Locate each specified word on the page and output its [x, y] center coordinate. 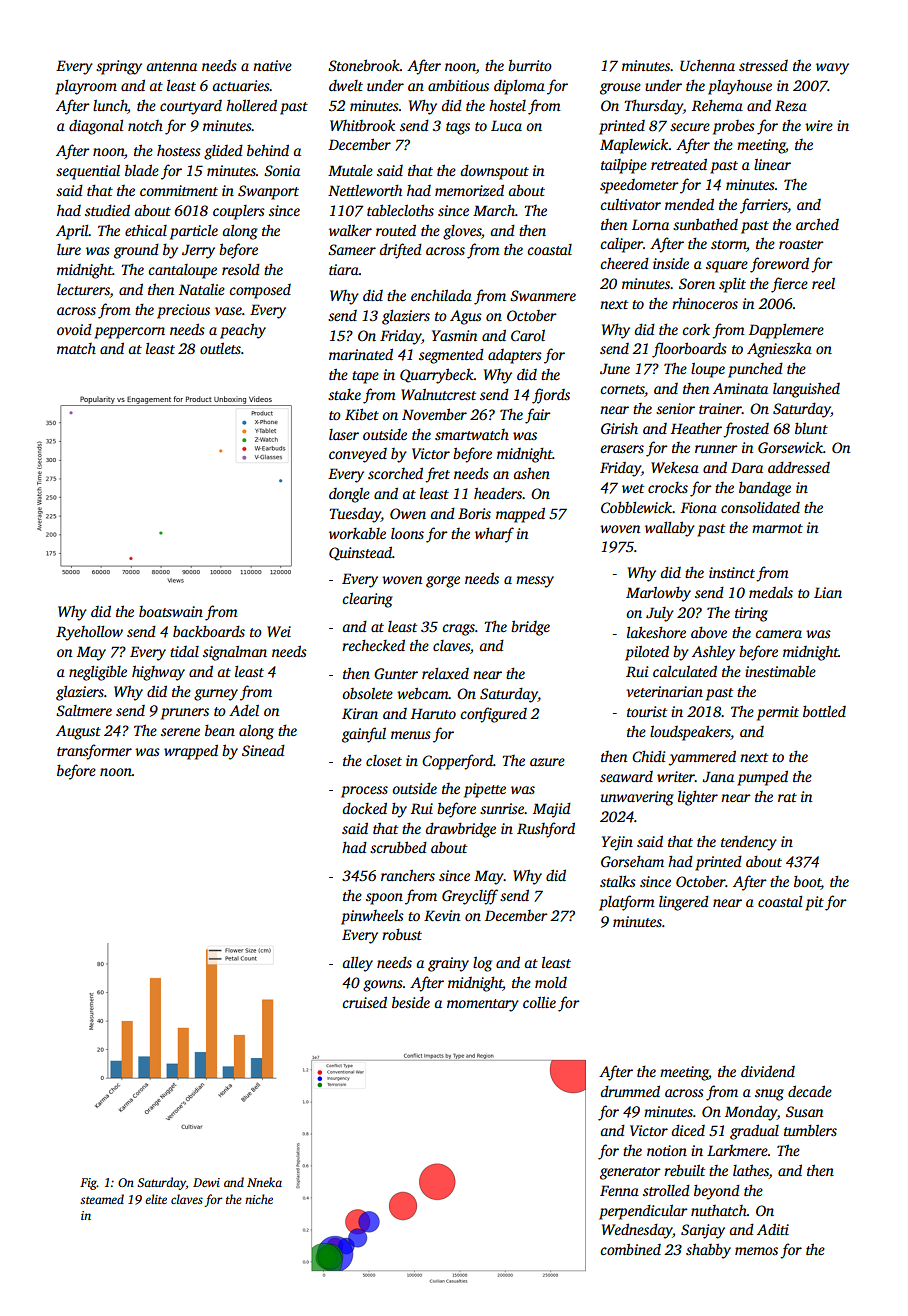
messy [535, 582]
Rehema [717, 105]
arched [817, 224]
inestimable [780, 671]
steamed [102, 1199]
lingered [684, 903]
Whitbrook [362, 125]
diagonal [96, 127]
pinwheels [372, 917]
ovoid [74, 329]
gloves [462, 232]
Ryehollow [89, 633]
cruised [364, 1002]
